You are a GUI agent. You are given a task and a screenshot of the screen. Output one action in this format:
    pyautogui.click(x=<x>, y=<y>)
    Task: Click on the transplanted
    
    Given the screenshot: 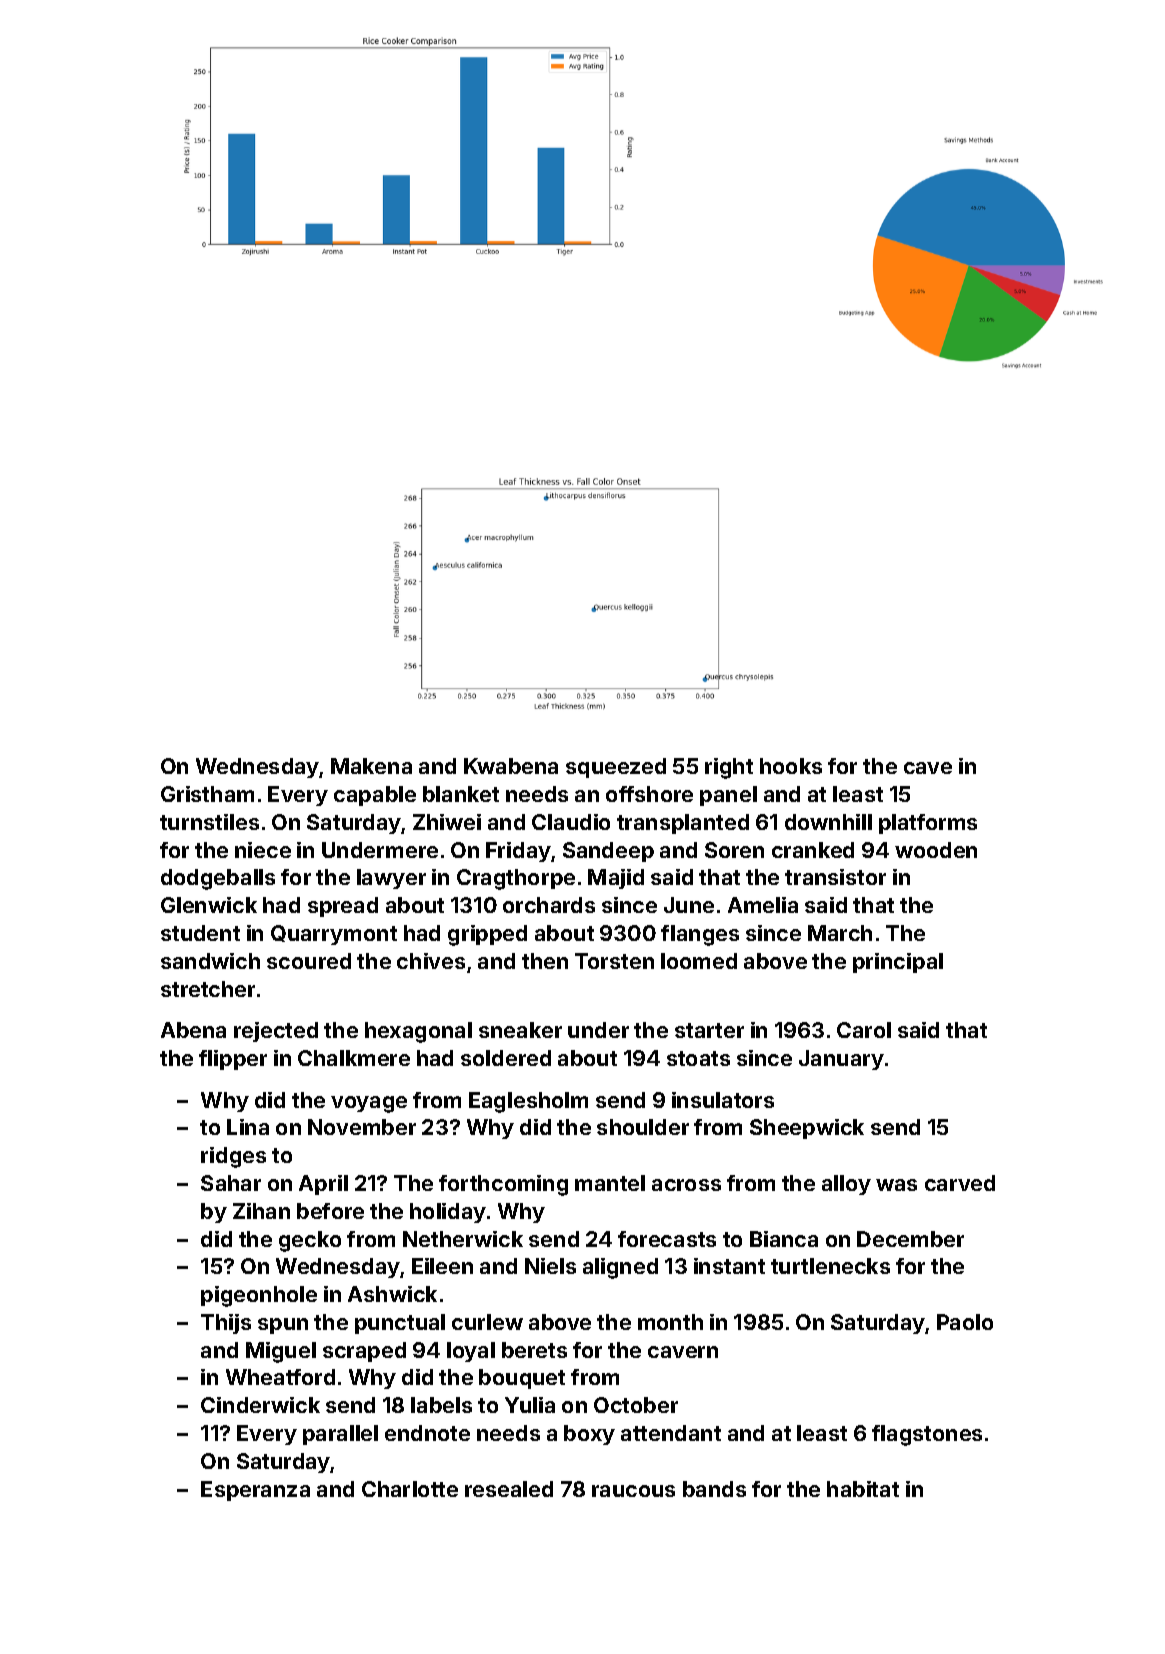 What is the action you would take?
    pyautogui.click(x=683, y=824)
